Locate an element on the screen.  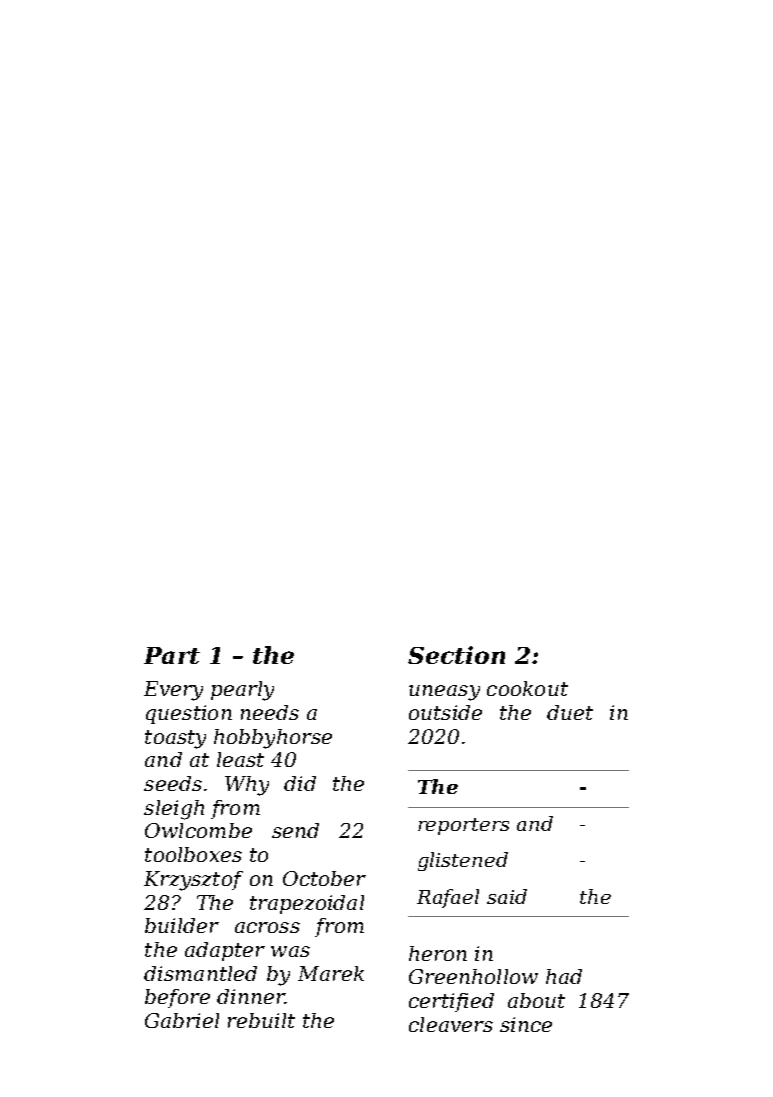
sleigh is located at coordinates (174, 810).
